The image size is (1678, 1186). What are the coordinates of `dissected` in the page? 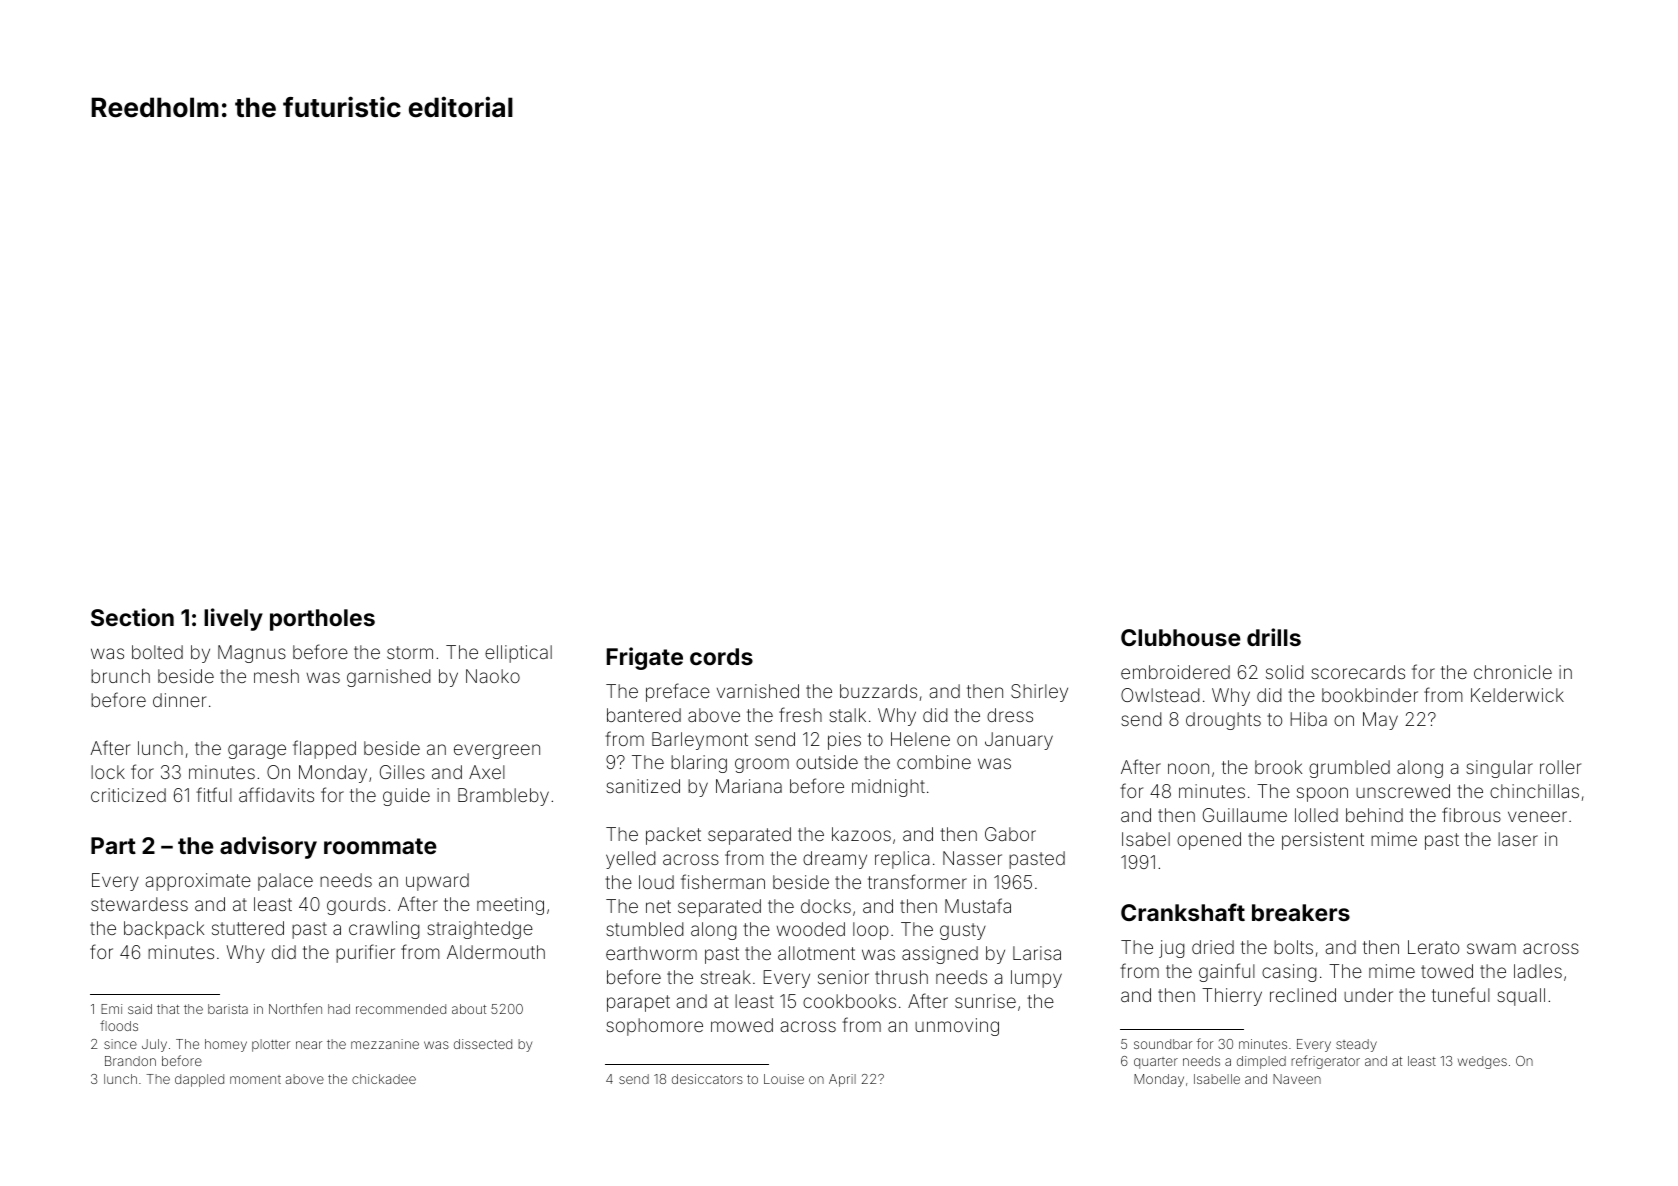 It's located at (483, 1044).
